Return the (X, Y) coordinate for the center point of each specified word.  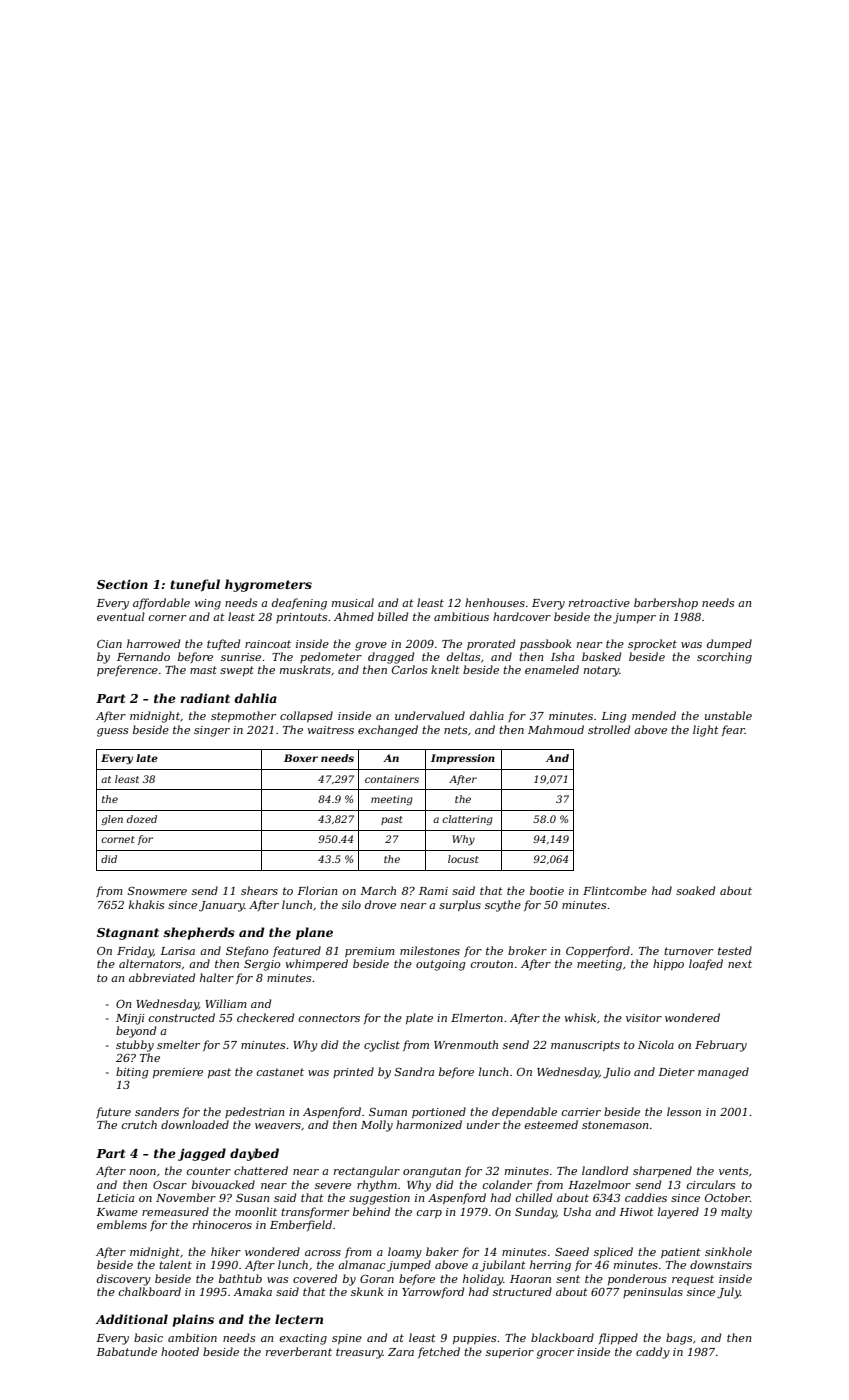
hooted (180, 1351)
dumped (729, 644)
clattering (467, 820)
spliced (613, 1252)
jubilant (503, 1266)
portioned (439, 1112)
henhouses (495, 602)
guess (112, 732)
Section (122, 584)
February (721, 1046)
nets (455, 730)
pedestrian (254, 1112)
